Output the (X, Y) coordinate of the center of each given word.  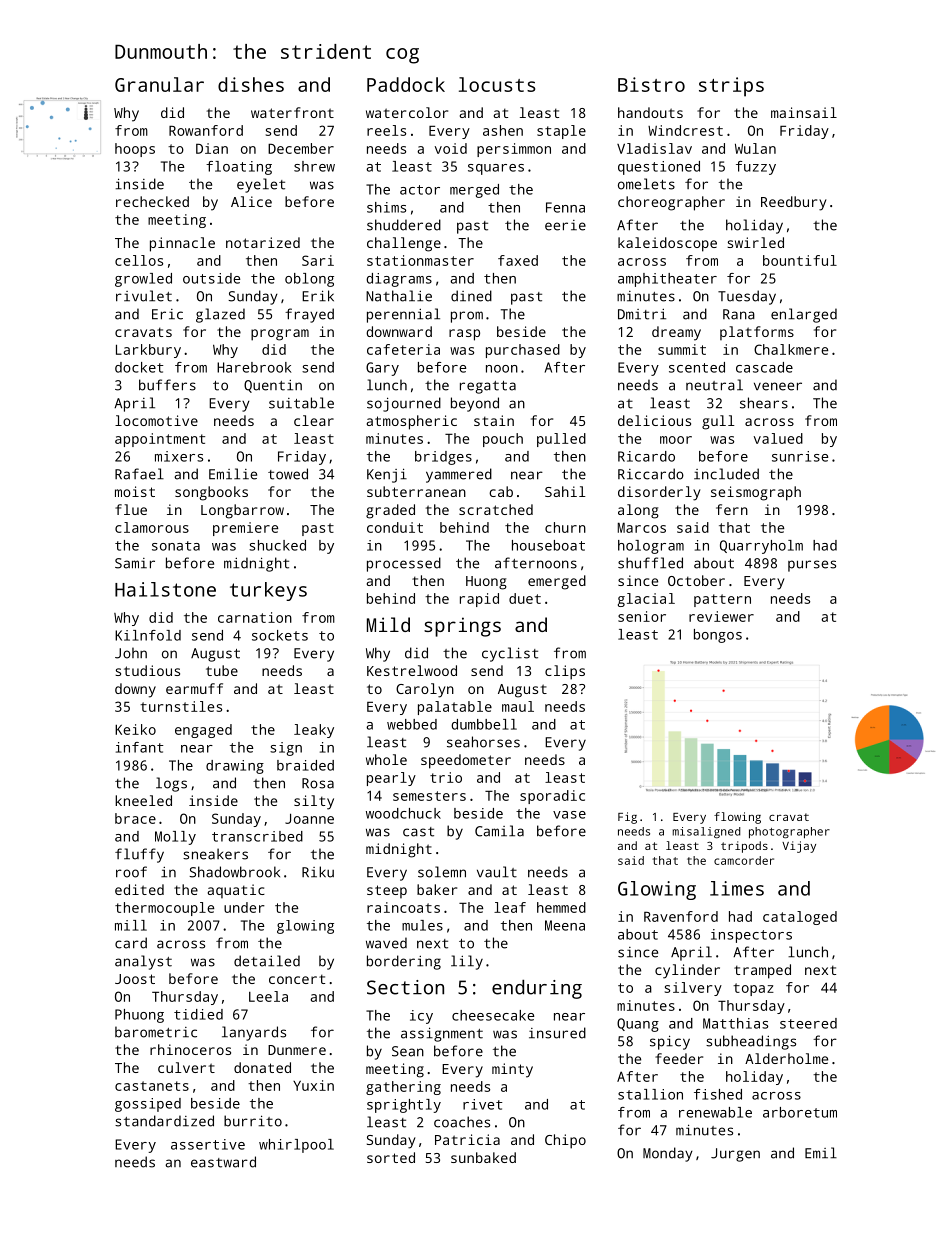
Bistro (651, 84)
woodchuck (403, 813)
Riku (318, 872)
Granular (159, 84)
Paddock (406, 84)
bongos (718, 636)
